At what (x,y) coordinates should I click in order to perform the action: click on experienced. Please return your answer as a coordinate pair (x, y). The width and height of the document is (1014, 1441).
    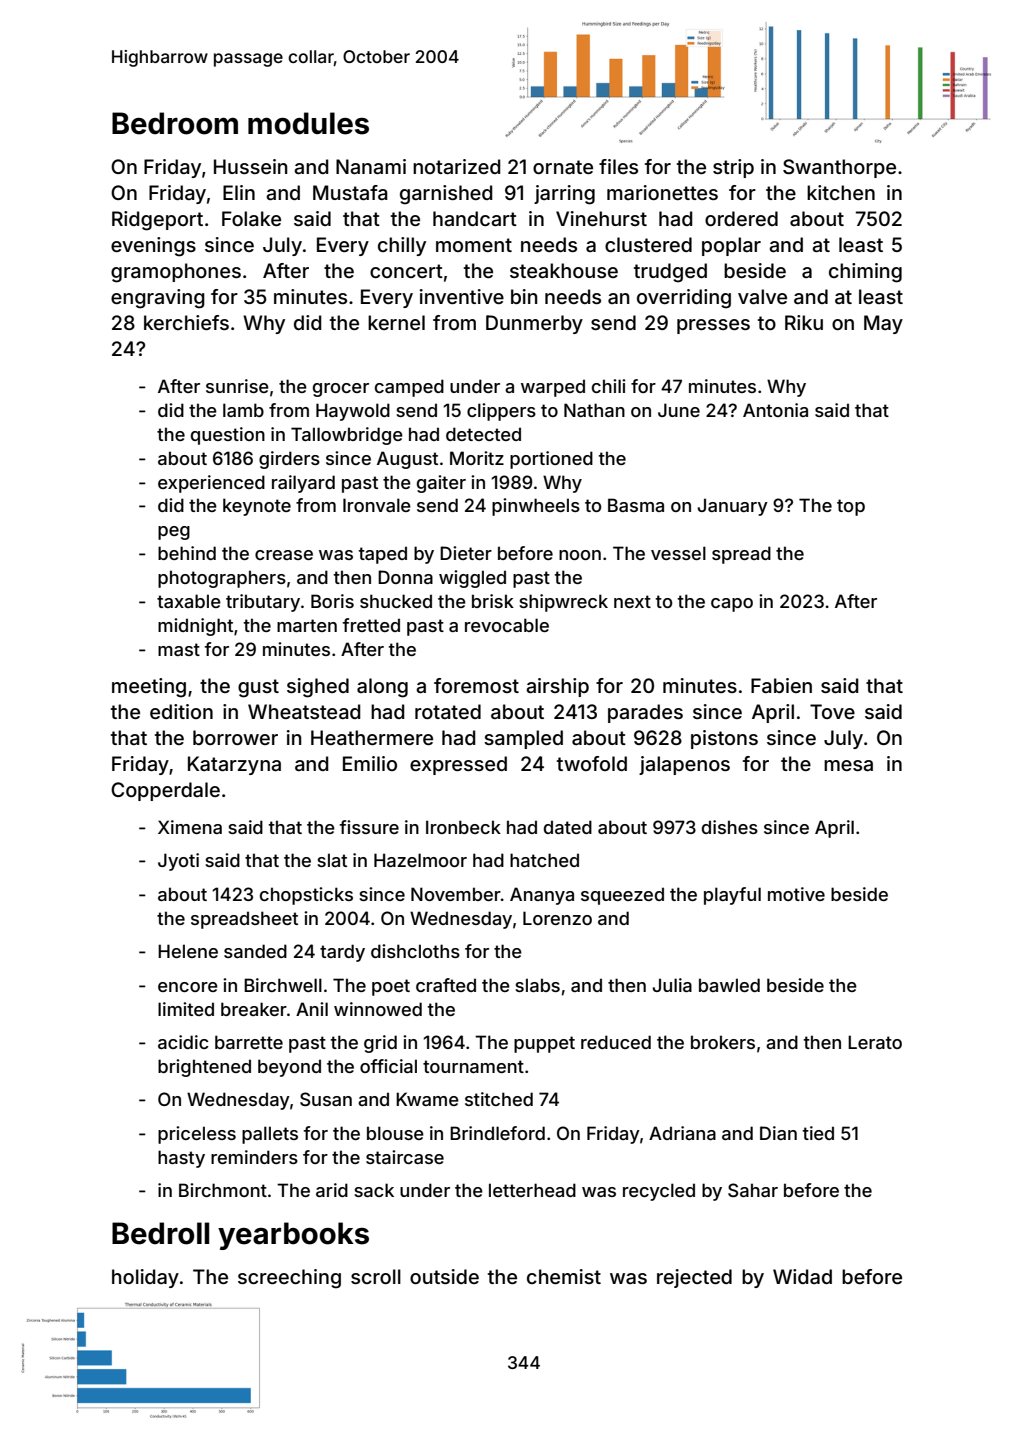
    Looking at the image, I should click on (211, 484).
